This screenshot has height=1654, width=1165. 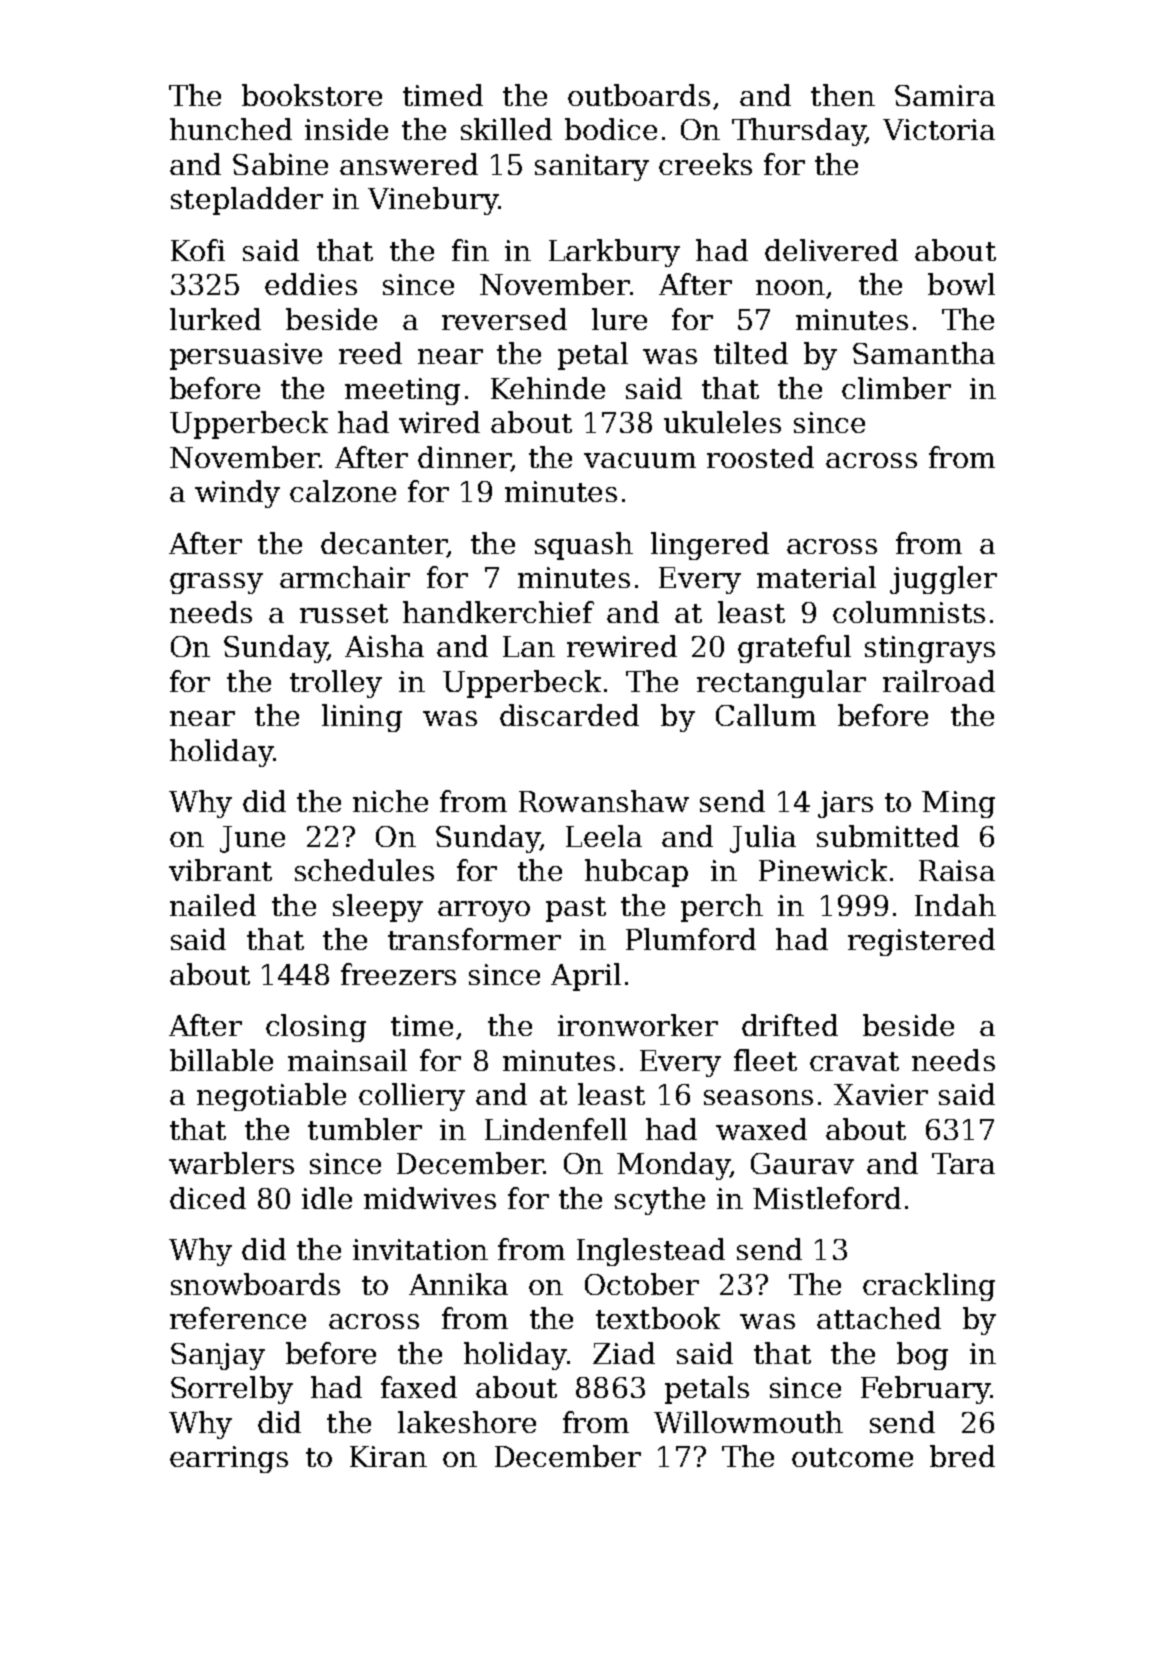 What do you see at coordinates (639, 95) in the screenshot?
I see `outboards` at bounding box center [639, 95].
